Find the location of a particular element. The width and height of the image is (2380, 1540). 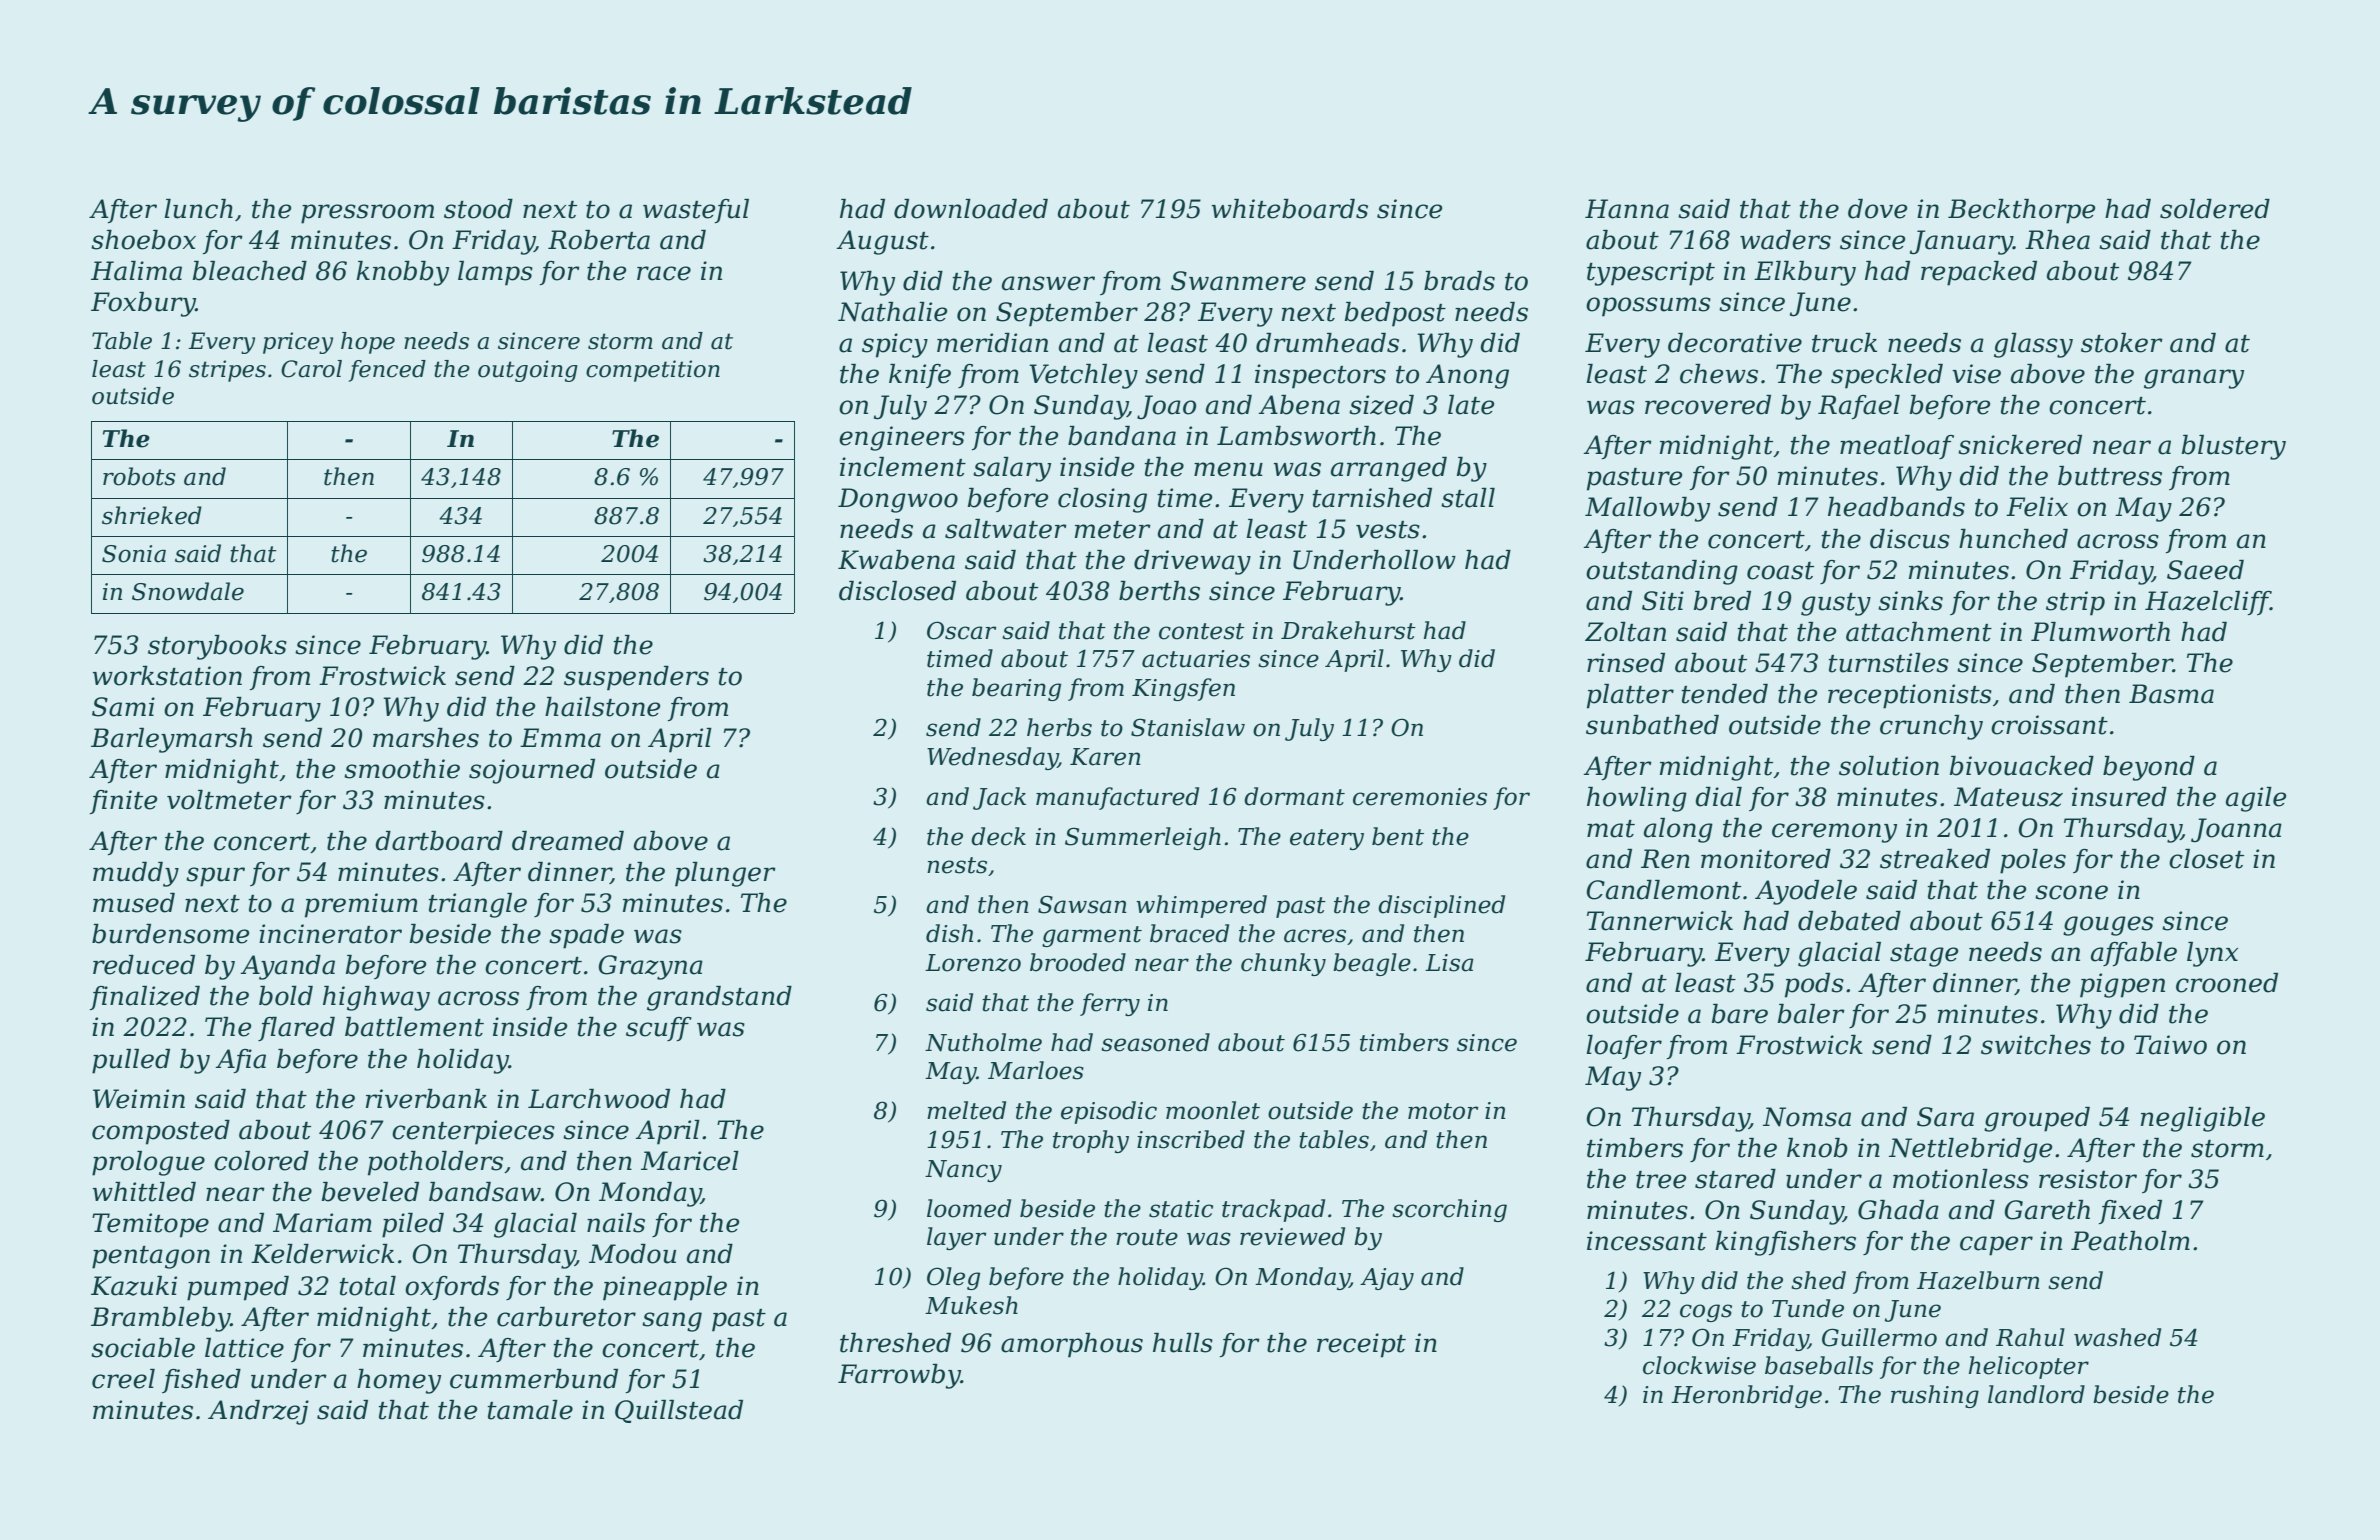

lunch is located at coordinates (198, 209).
